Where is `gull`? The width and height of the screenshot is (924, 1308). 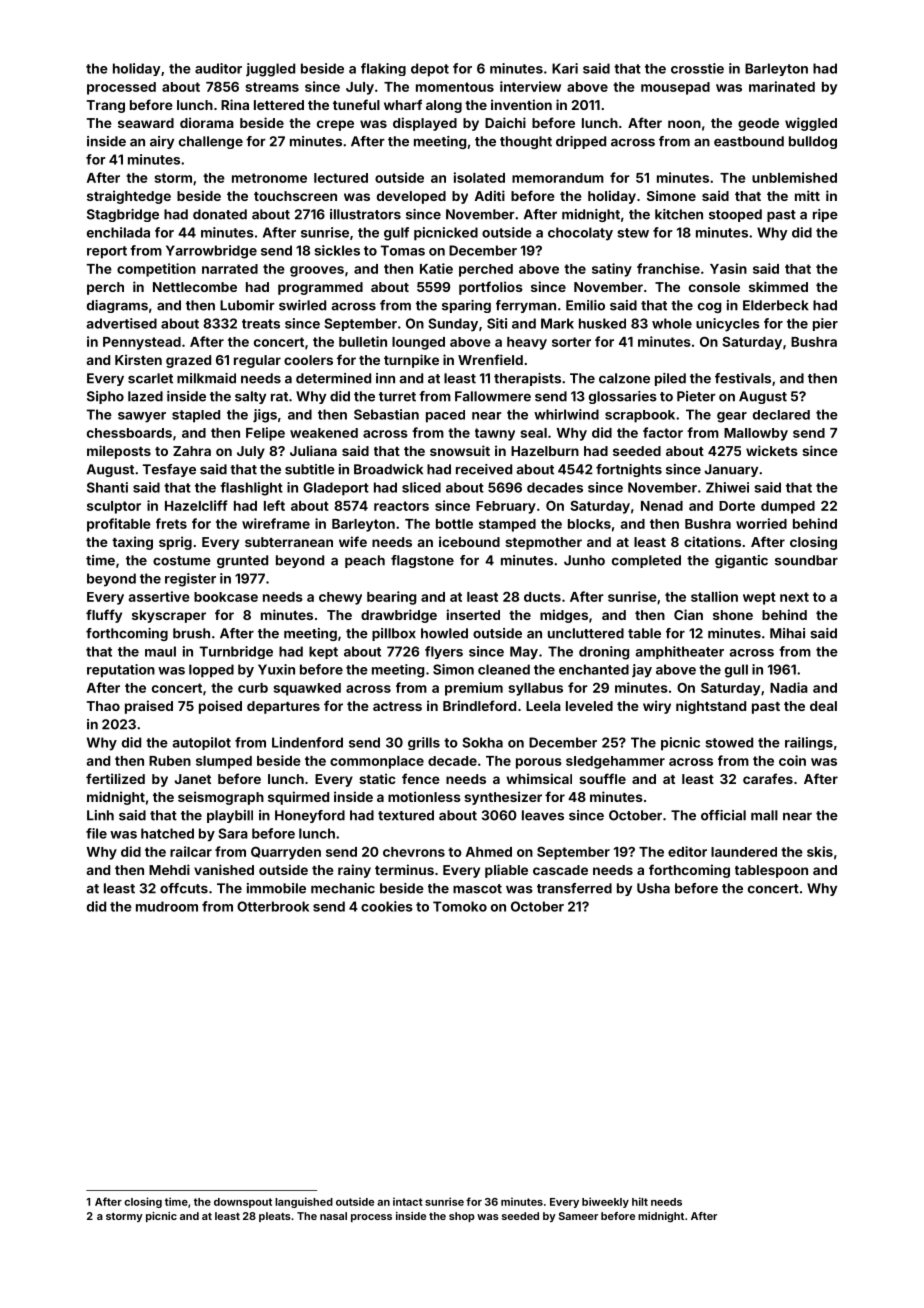 gull is located at coordinates (736, 671).
